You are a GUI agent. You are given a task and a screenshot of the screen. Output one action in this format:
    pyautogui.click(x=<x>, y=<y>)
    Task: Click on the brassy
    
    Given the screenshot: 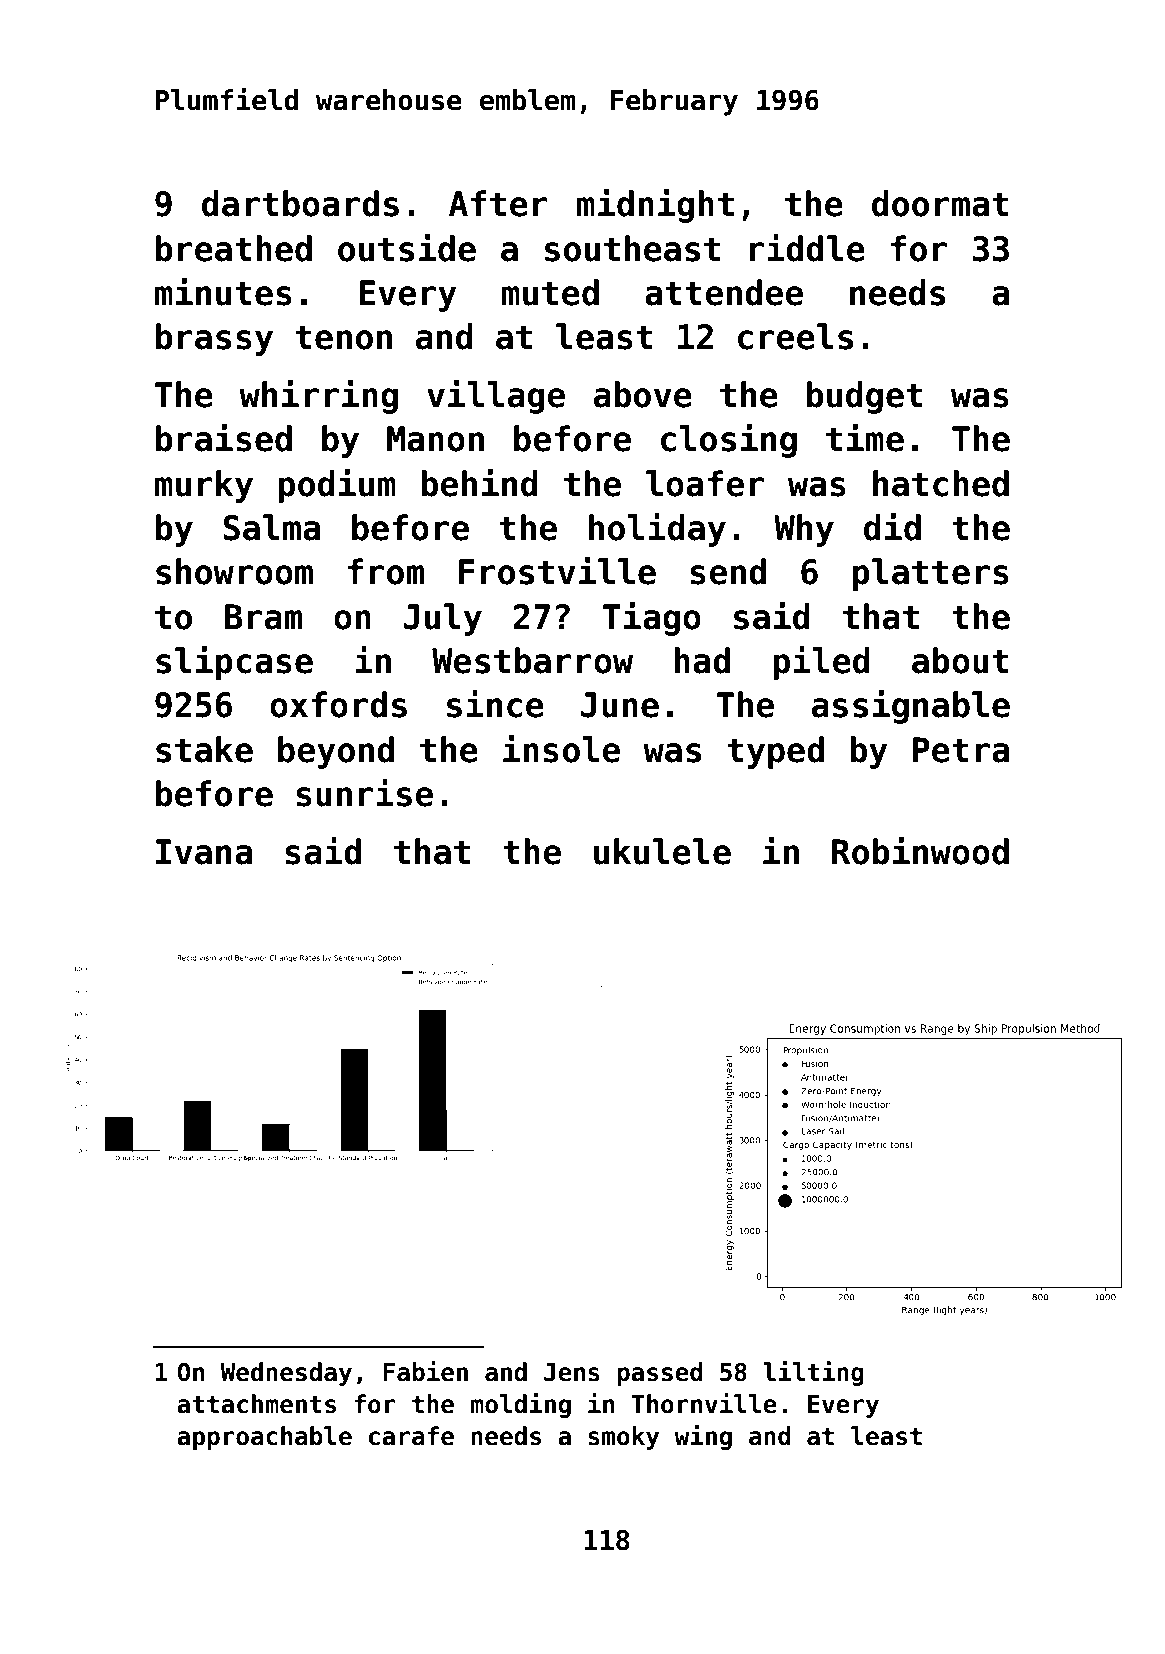 What is the action you would take?
    pyautogui.click(x=214, y=339)
